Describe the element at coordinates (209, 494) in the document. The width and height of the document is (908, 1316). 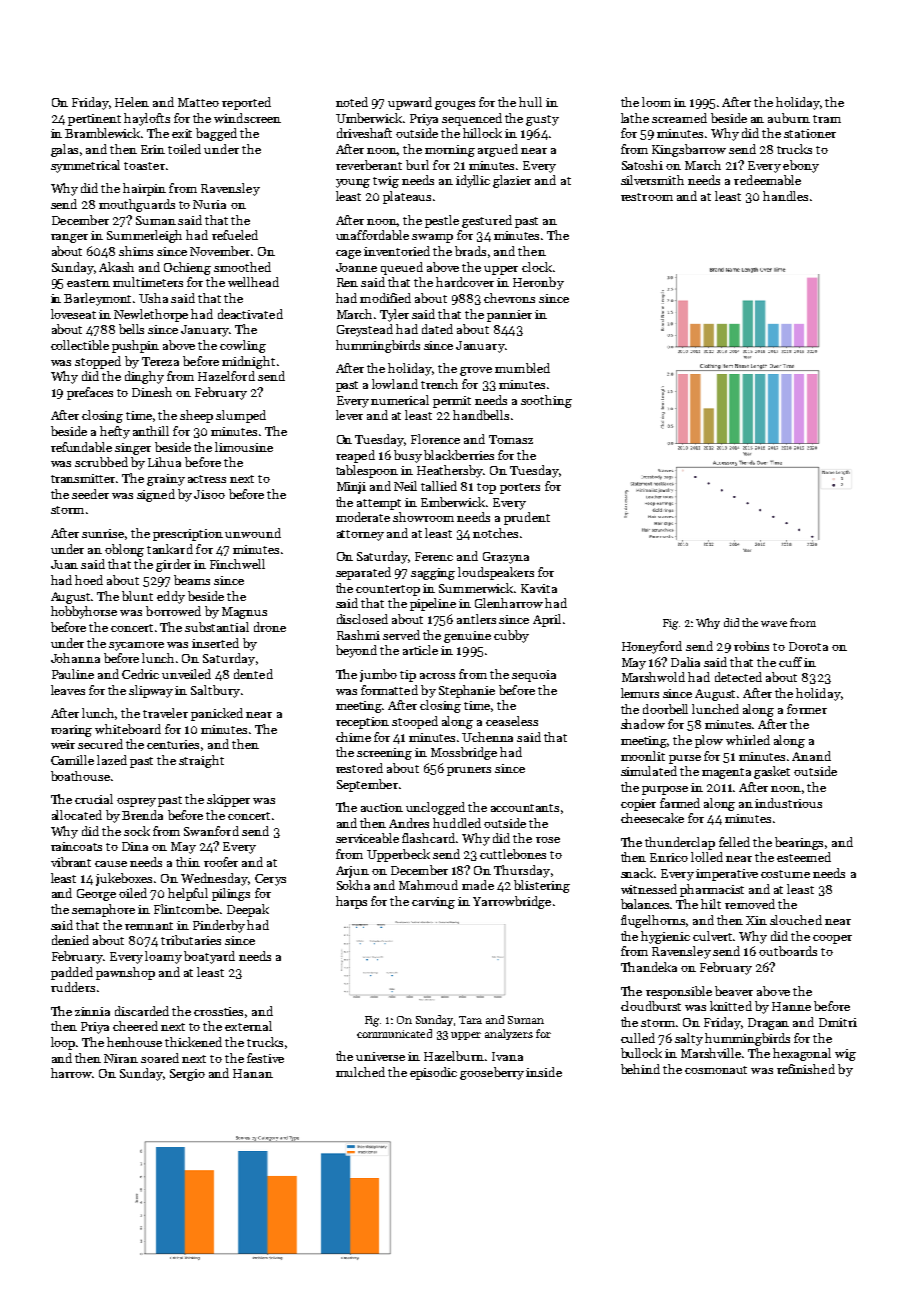
I see `Jisoo` at that location.
